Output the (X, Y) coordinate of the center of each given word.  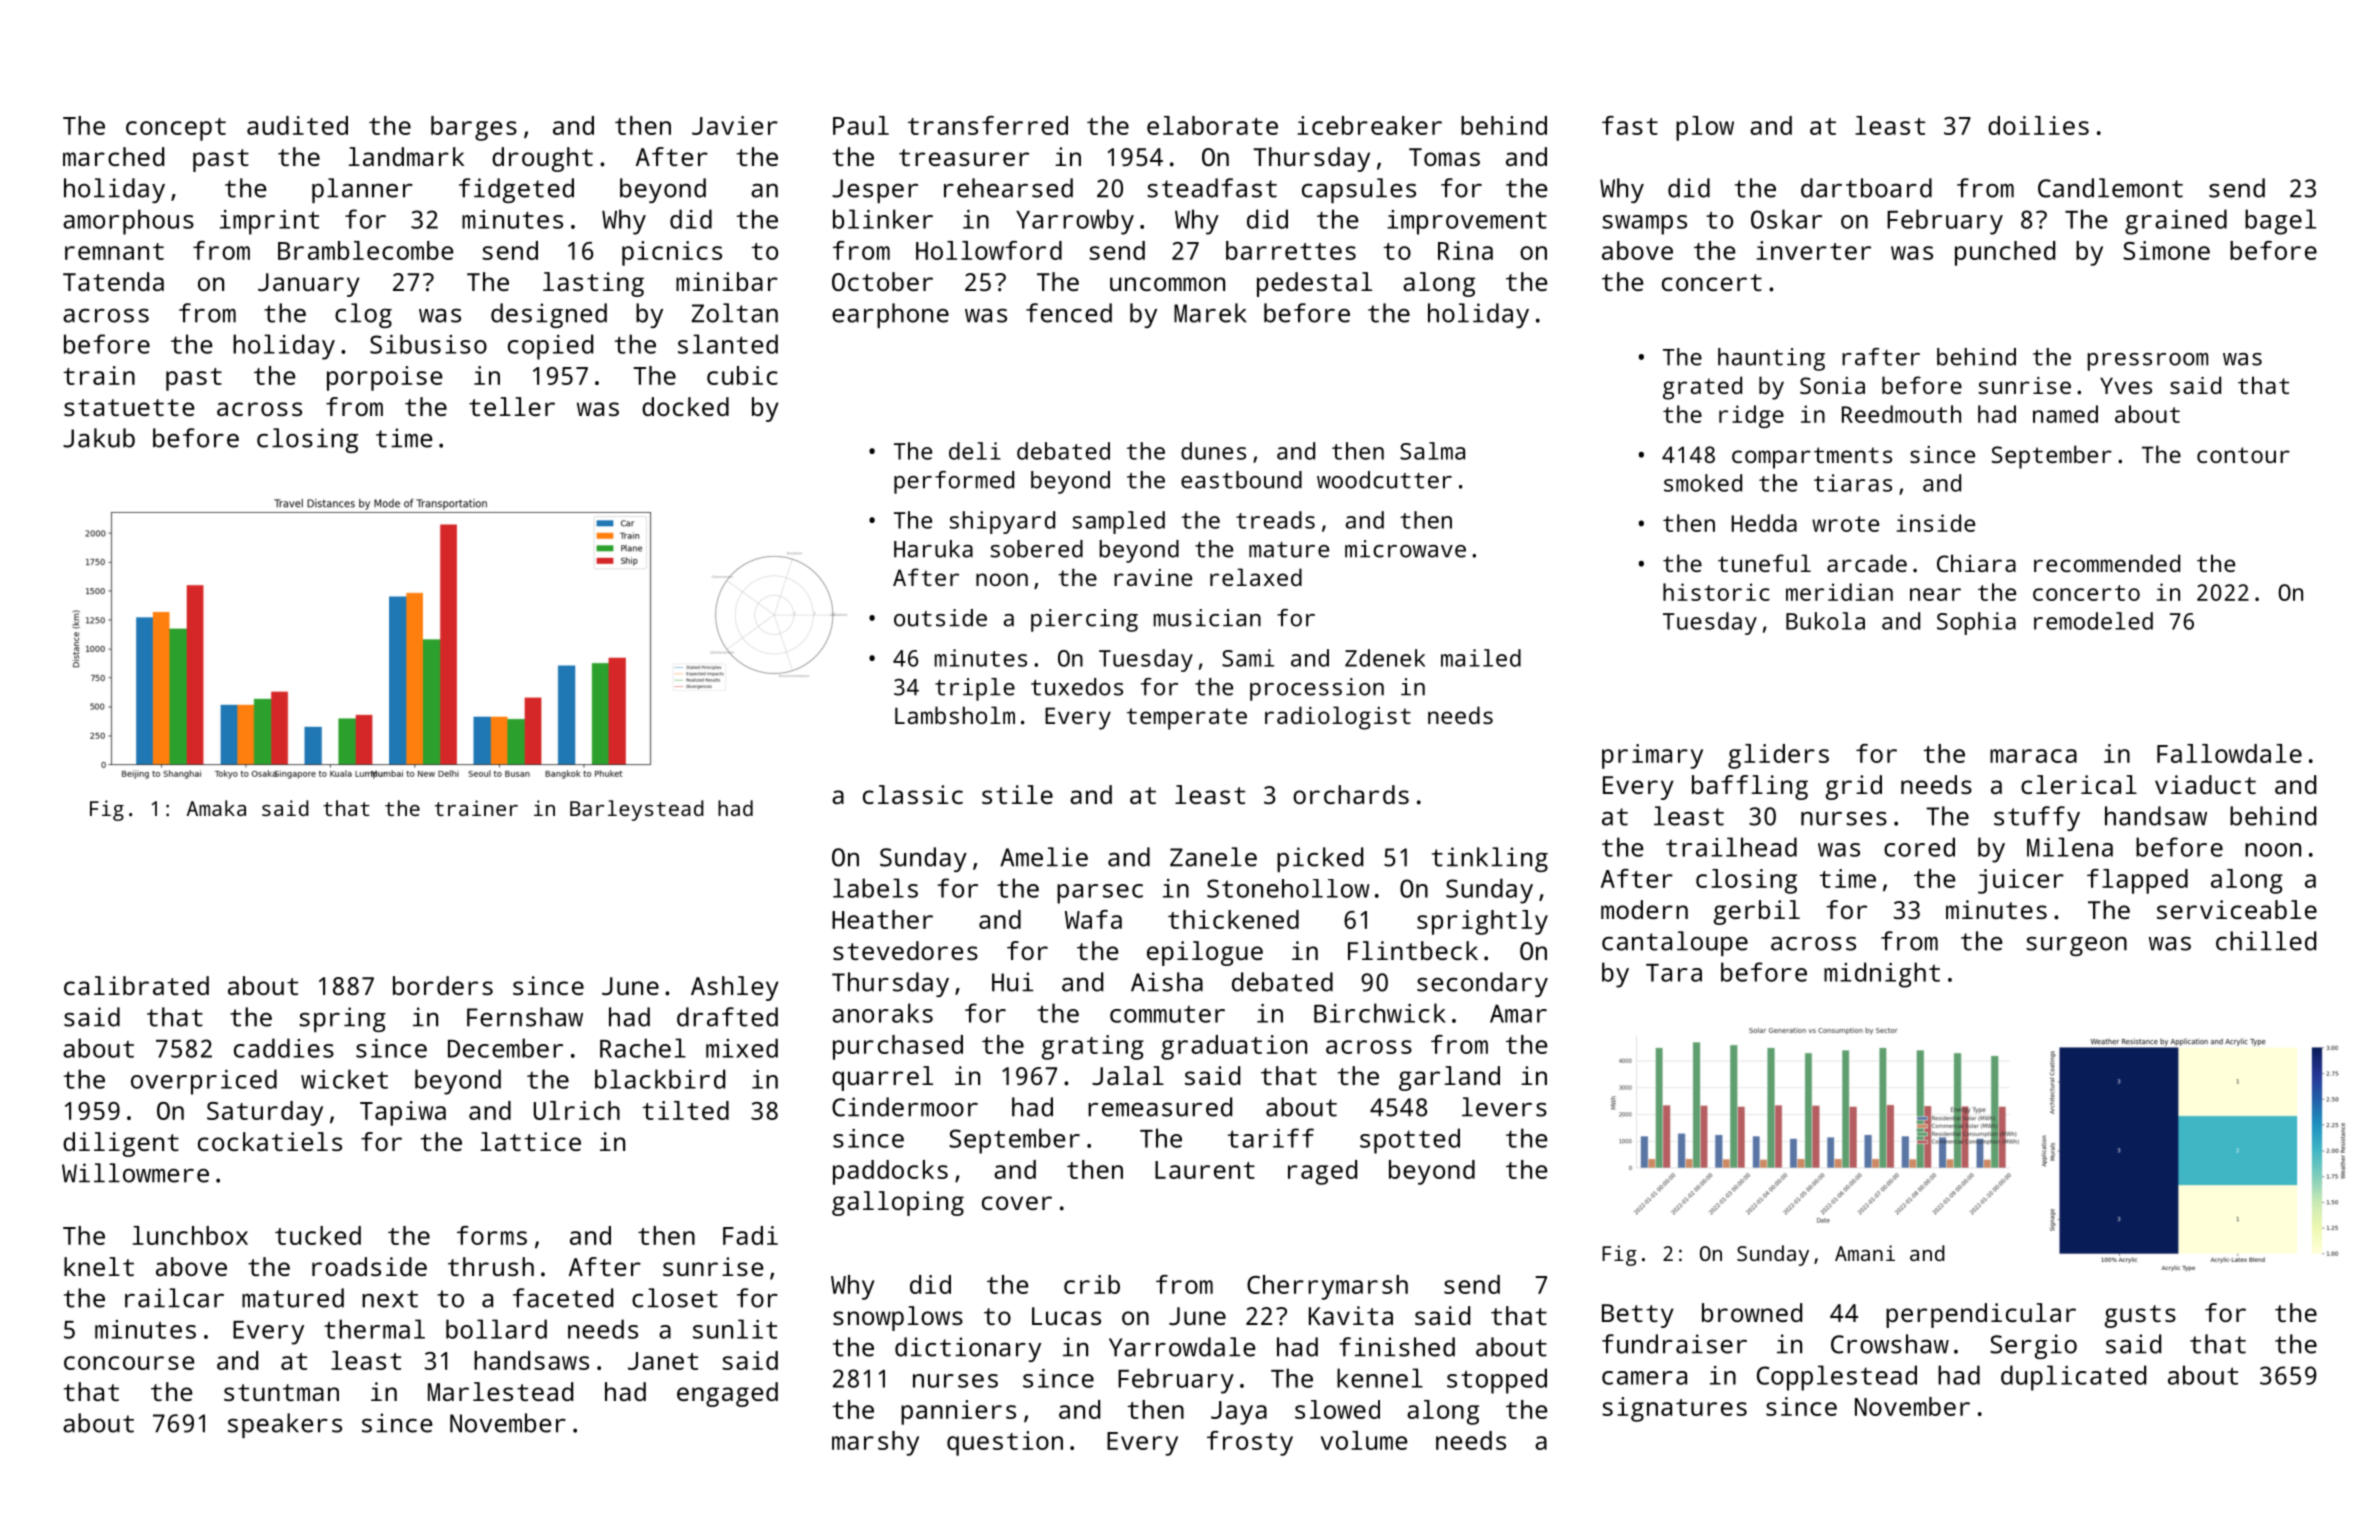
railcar (174, 1298)
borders (443, 985)
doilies (2038, 125)
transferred (988, 125)
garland (1449, 1078)
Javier (735, 125)
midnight (1882, 975)
